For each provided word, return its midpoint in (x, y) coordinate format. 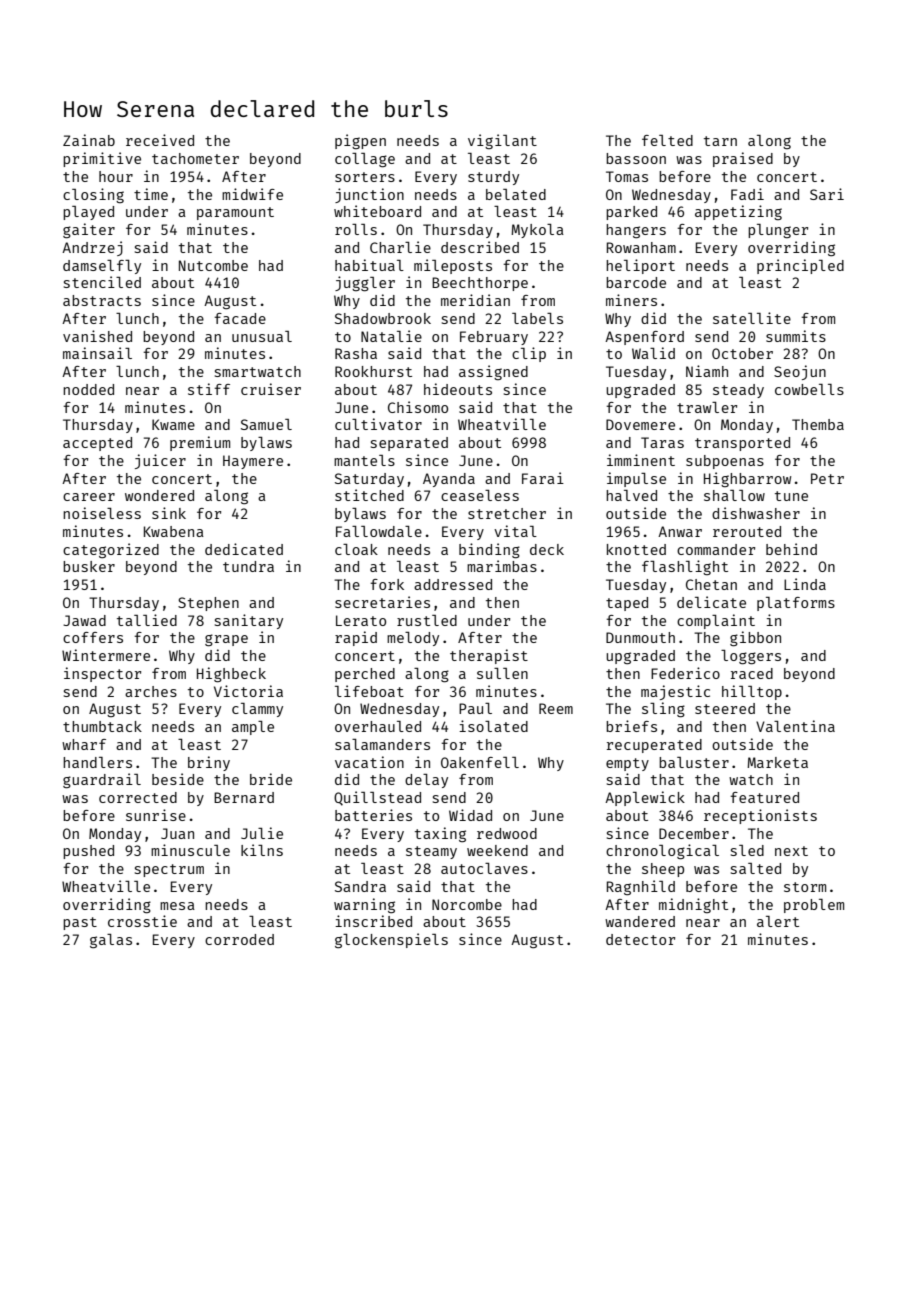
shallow (734, 495)
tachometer (195, 158)
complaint (716, 621)
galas (111, 941)
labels (537, 318)
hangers (636, 231)
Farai (543, 478)
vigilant (502, 141)
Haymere (253, 462)
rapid (356, 638)
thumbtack (102, 726)
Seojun (800, 372)
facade (240, 318)
